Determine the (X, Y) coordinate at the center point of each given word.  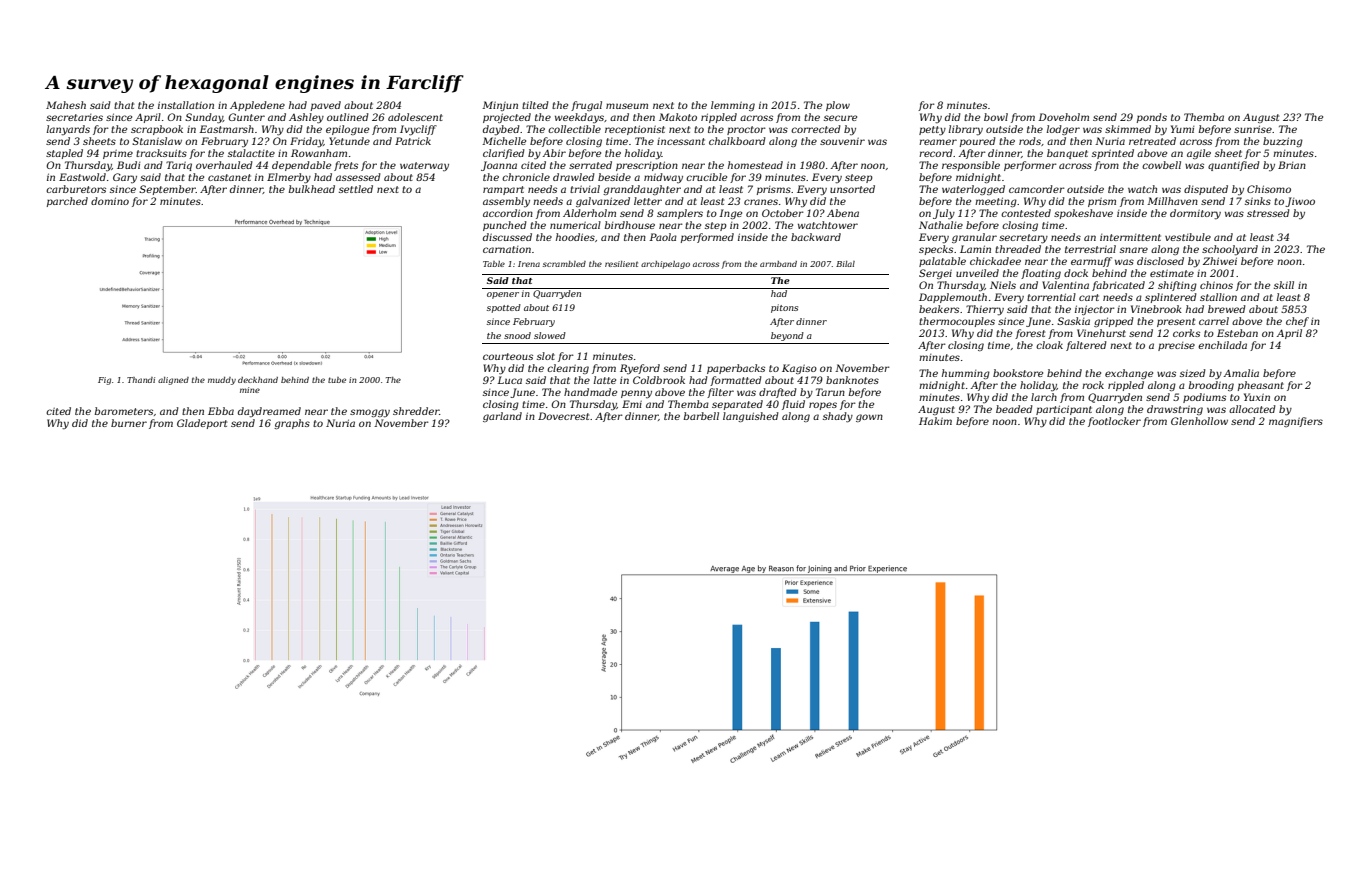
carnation (507, 249)
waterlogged (973, 190)
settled (356, 189)
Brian (1292, 165)
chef (1297, 322)
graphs (292, 424)
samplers (680, 214)
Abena (843, 213)
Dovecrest (563, 416)
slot (546, 356)
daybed (501, 130)
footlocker (1114, 422)
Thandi (141, 380)
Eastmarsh (226, 129)
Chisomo (1269, 189)
